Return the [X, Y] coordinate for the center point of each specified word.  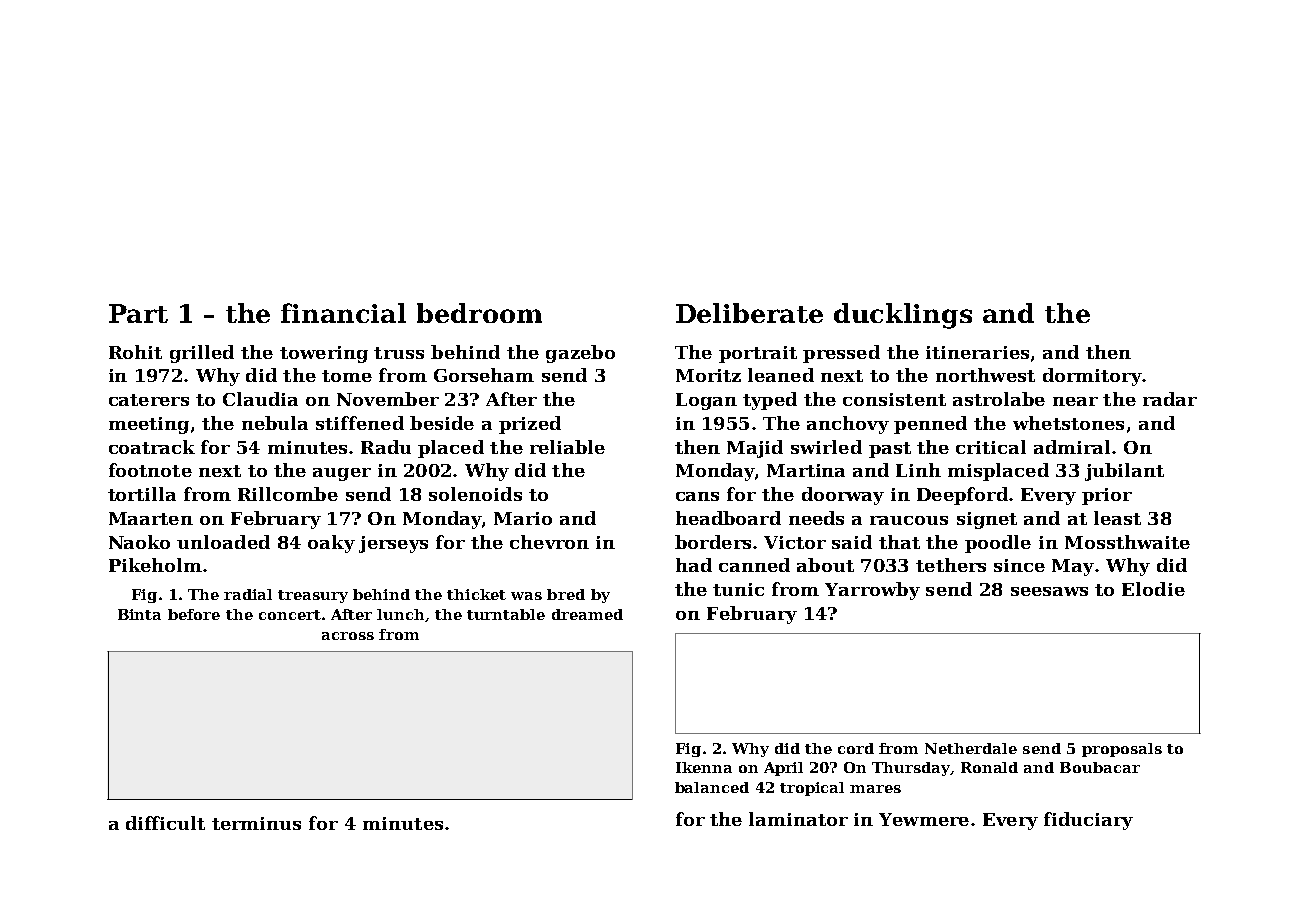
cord [856, 748]
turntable [506, 614]
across [348, 636]
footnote [150, 470]
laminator [798, 819]
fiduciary [1088, 821]
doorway [843, 496]
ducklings [903, 316]
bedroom [479, 313]
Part [138, 313]
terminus [256, 823]
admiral [1072, 447]
